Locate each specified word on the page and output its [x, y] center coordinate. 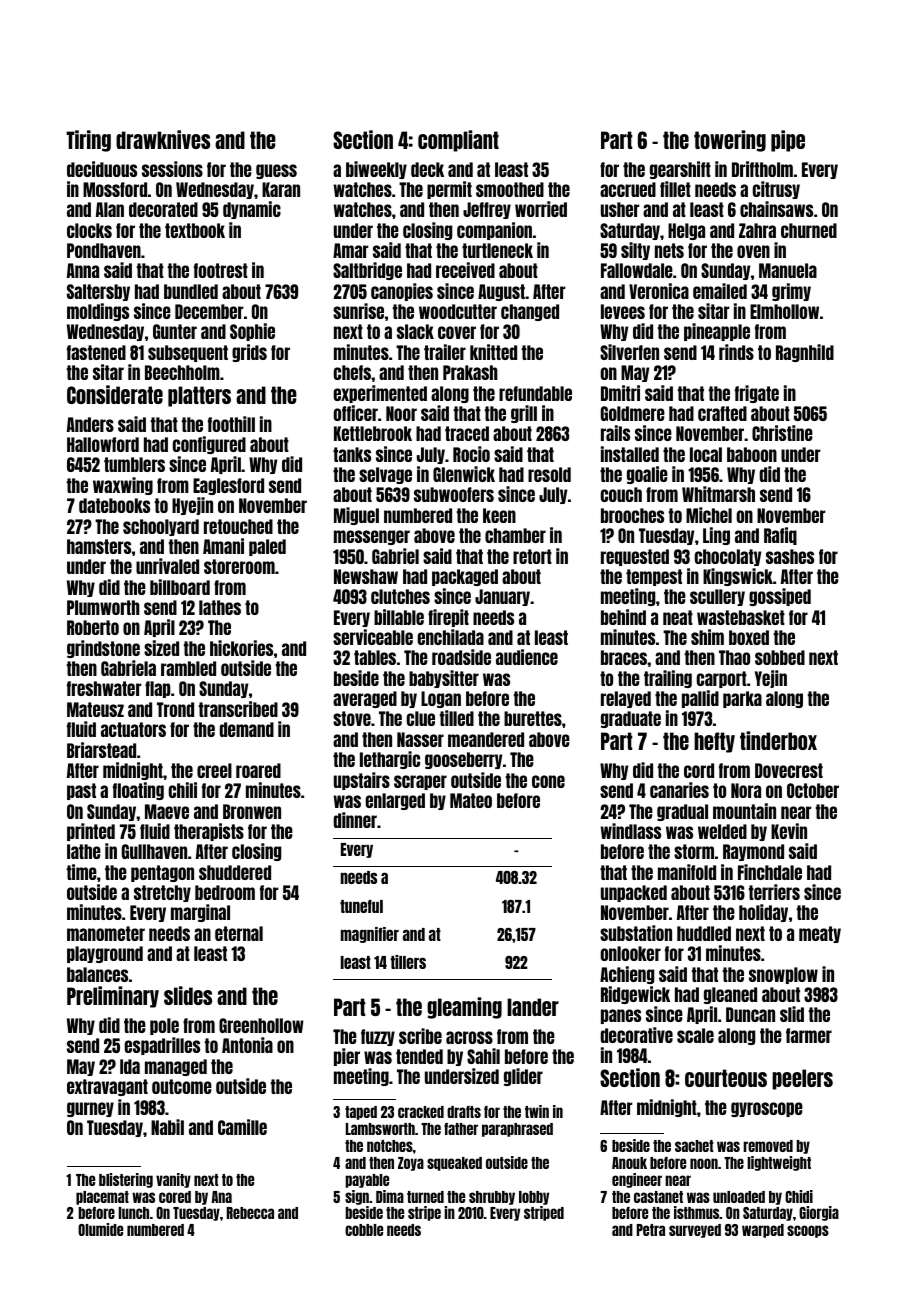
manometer [106, 933]
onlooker [630, 953]
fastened [96, 352]
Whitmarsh [718, 494]
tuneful [361, 906]
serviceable [373, 637]
